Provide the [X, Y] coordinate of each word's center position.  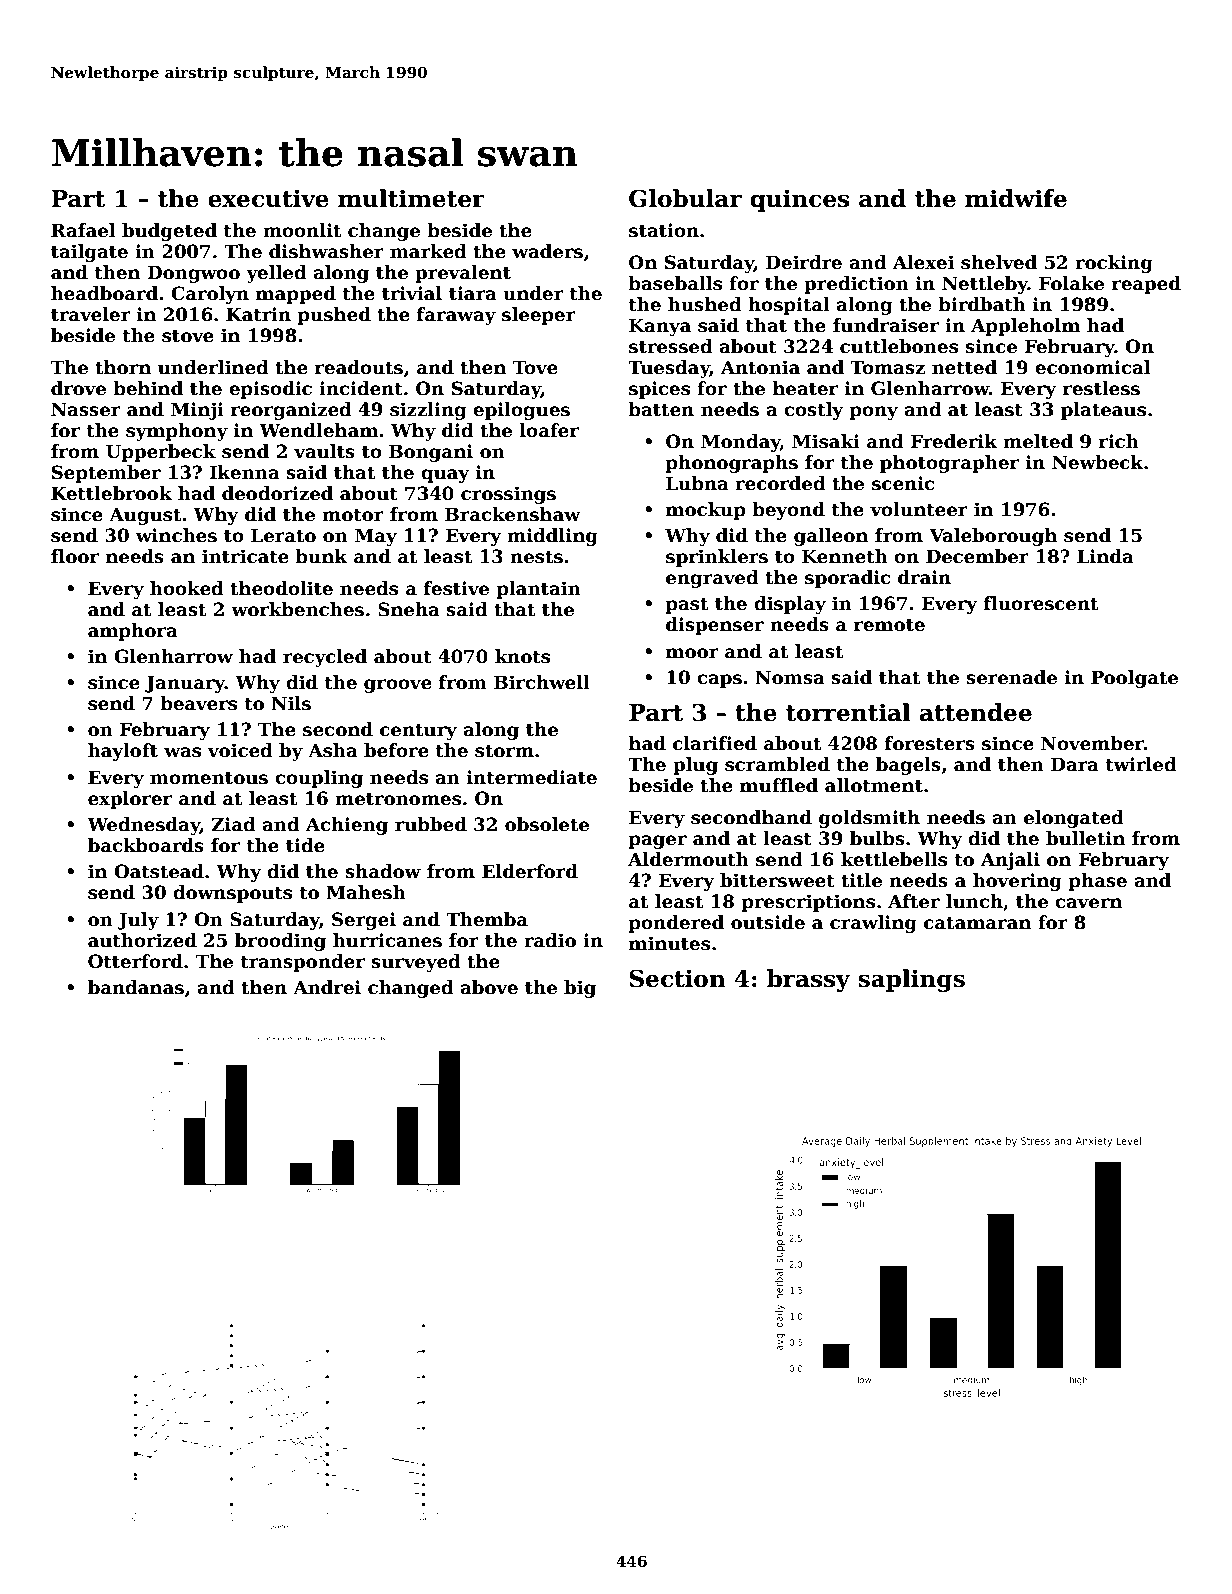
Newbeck [1098, 462]
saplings [911, 980]
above [489, 987]
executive [268, 198]
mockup [706, 511]
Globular [685, 198]
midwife [1016, 198]
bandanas [136, 987]
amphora [133, 632]
